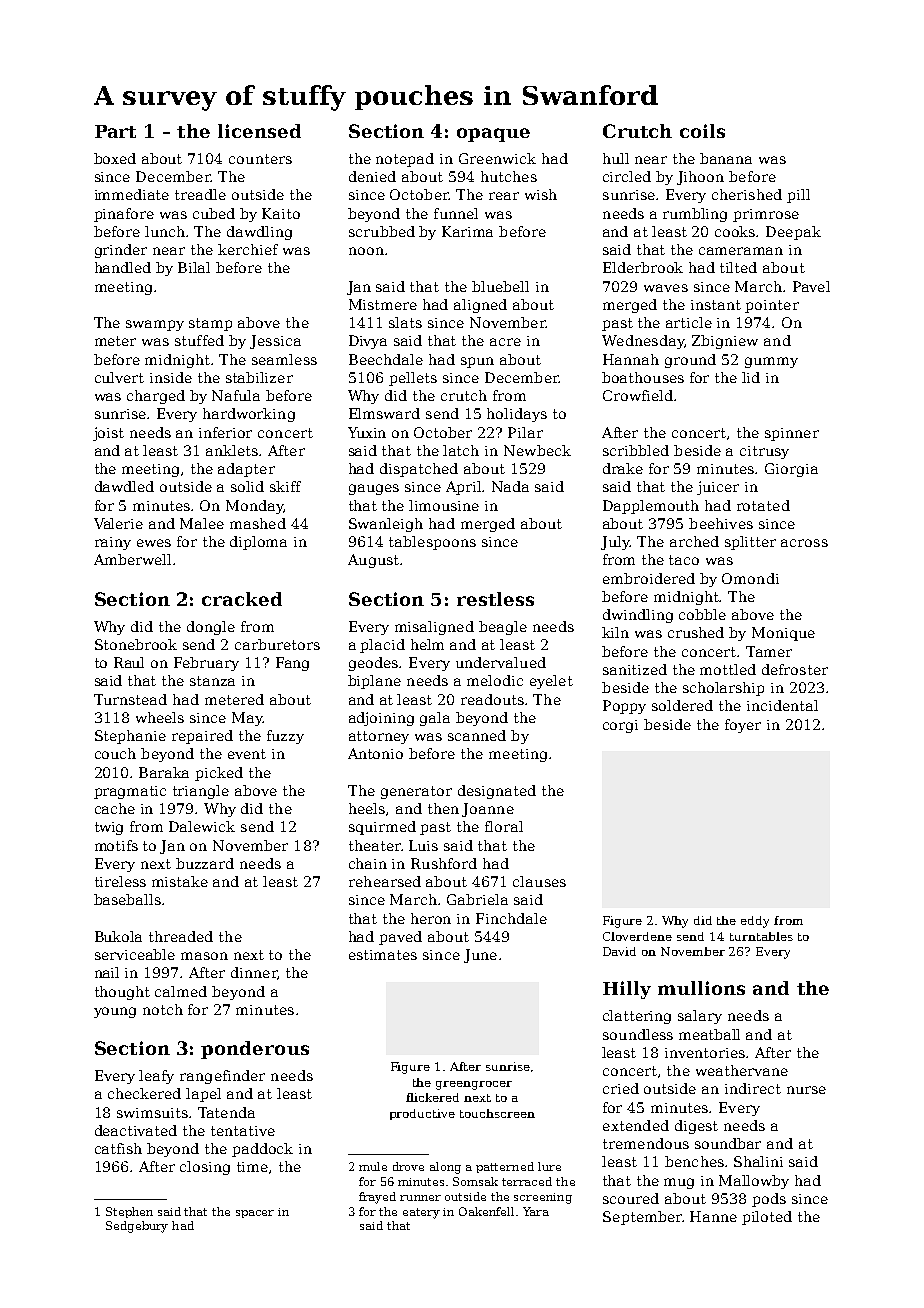 The width and height of the screenshot is (924, 1308). I want to click on spacer, so click(255, 1214).
